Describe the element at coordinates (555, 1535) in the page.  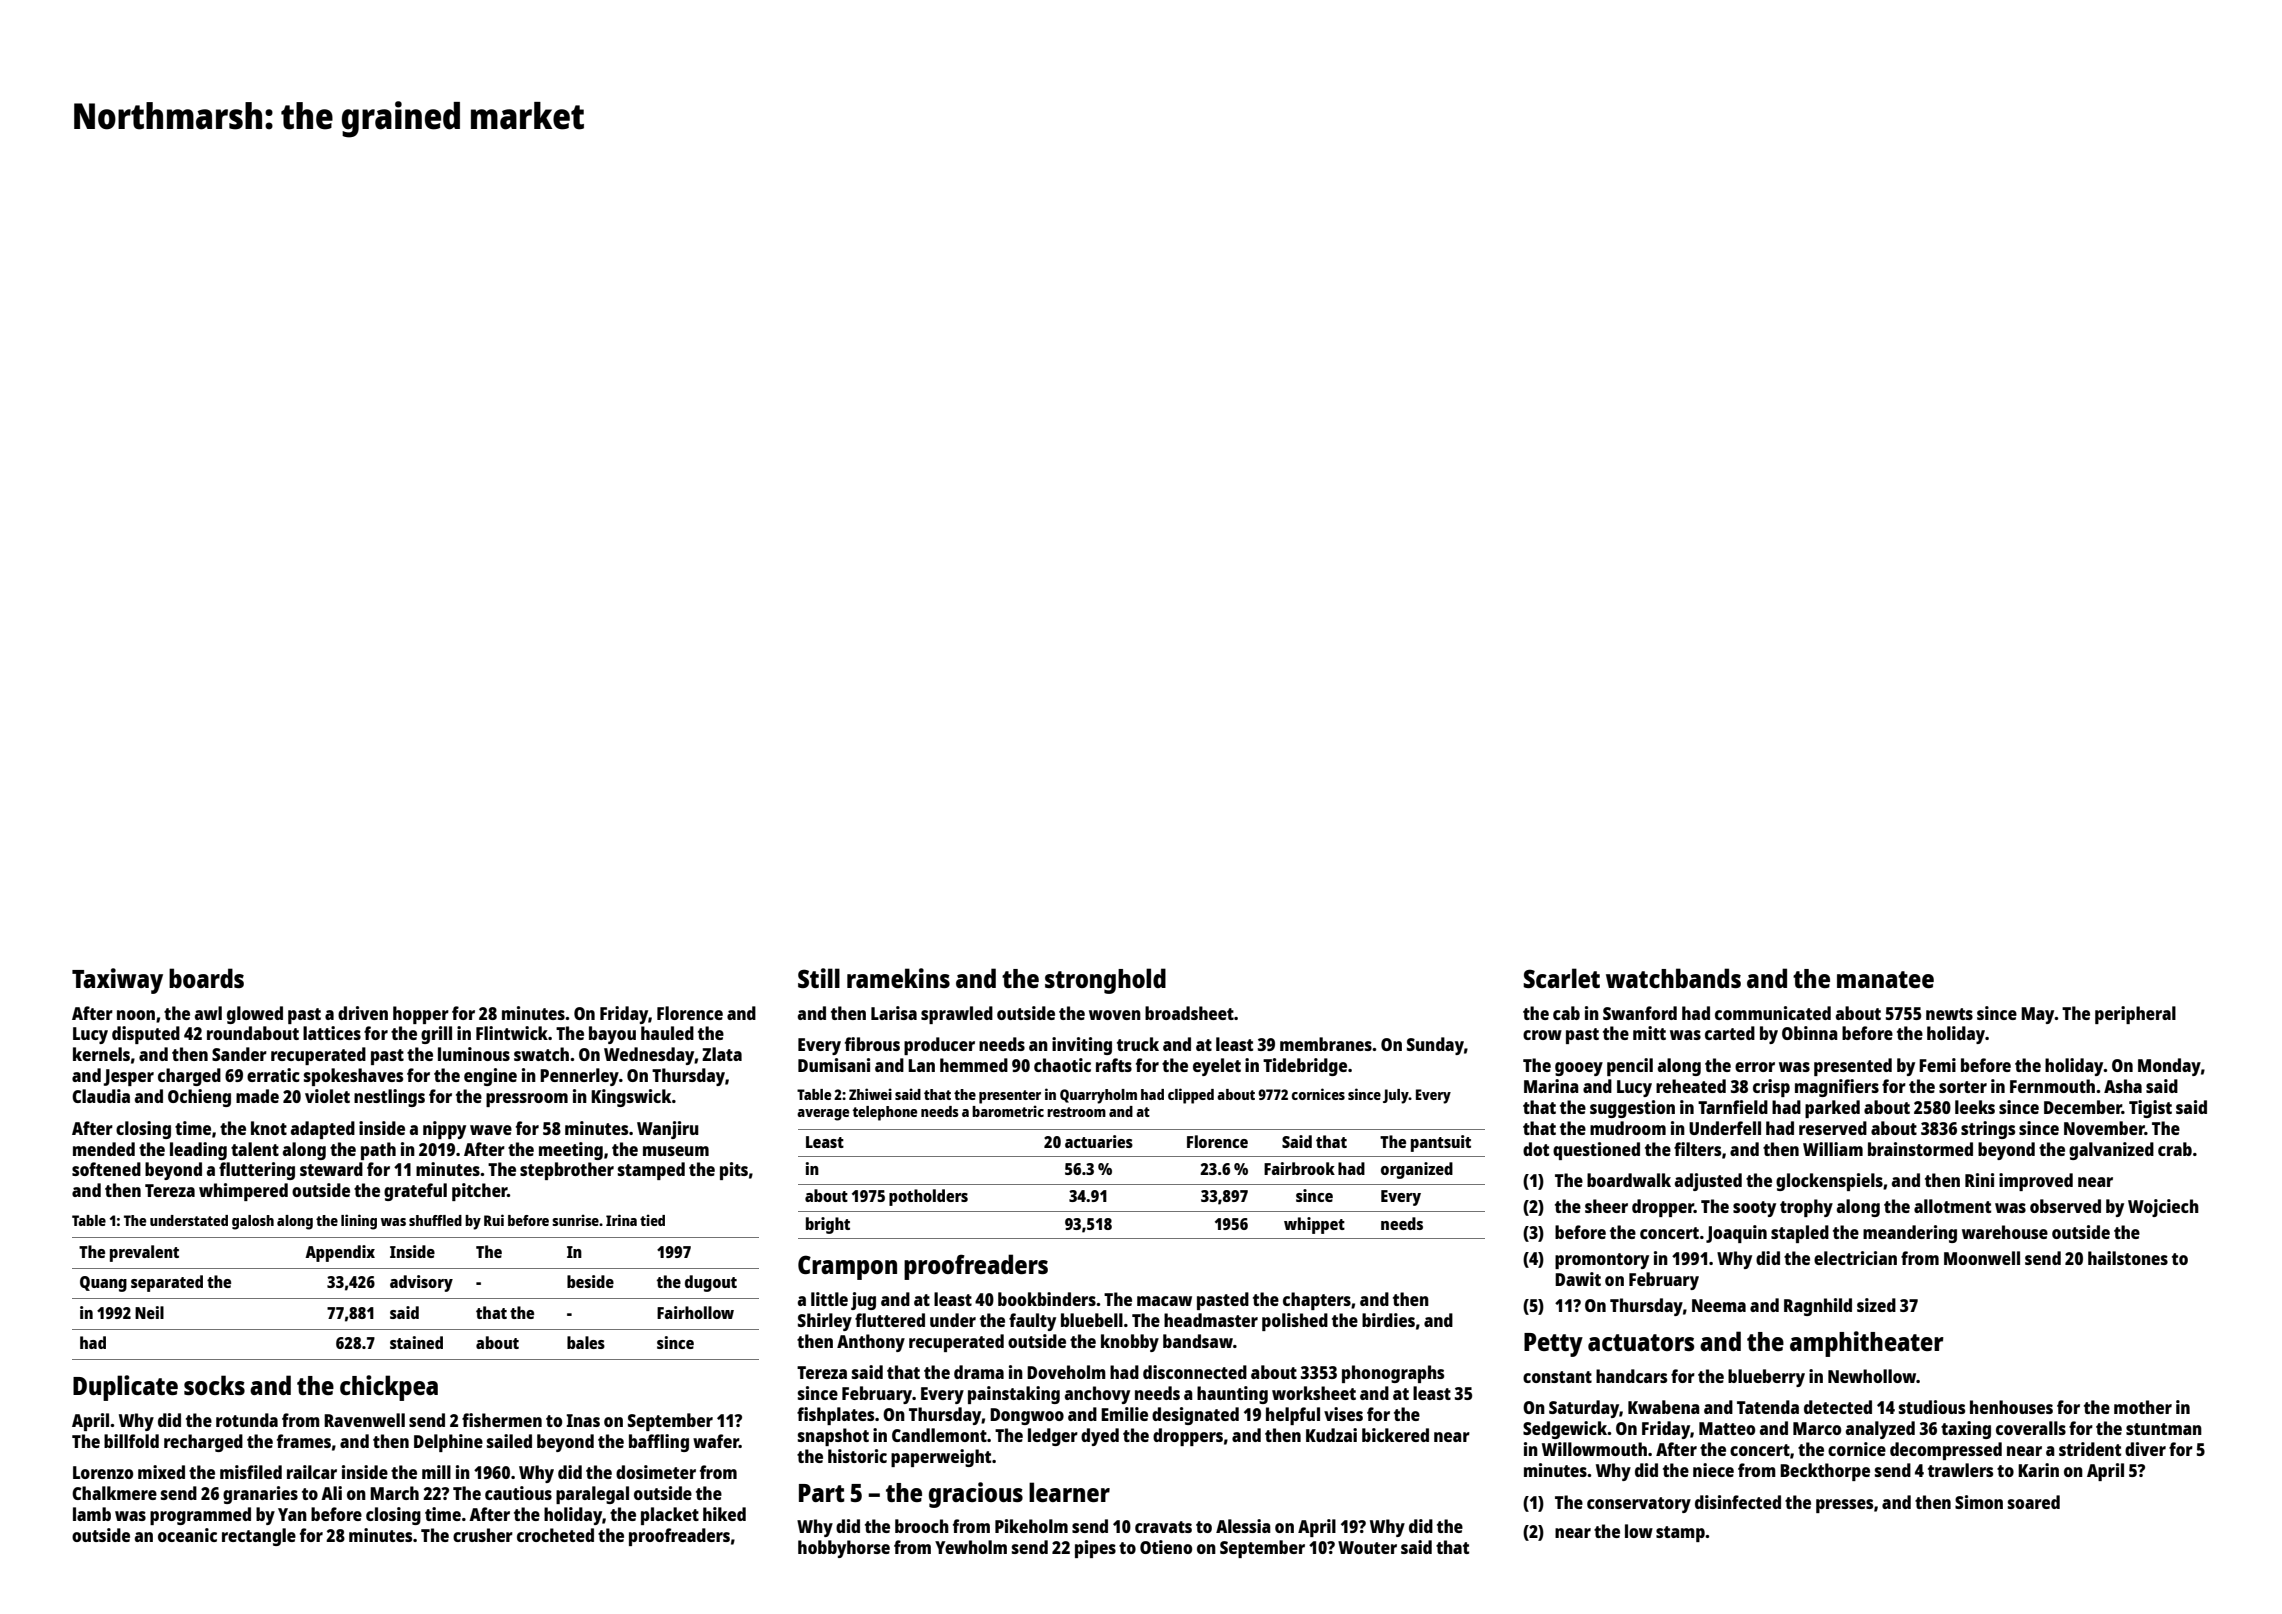
I see `crocheted` at that location.
